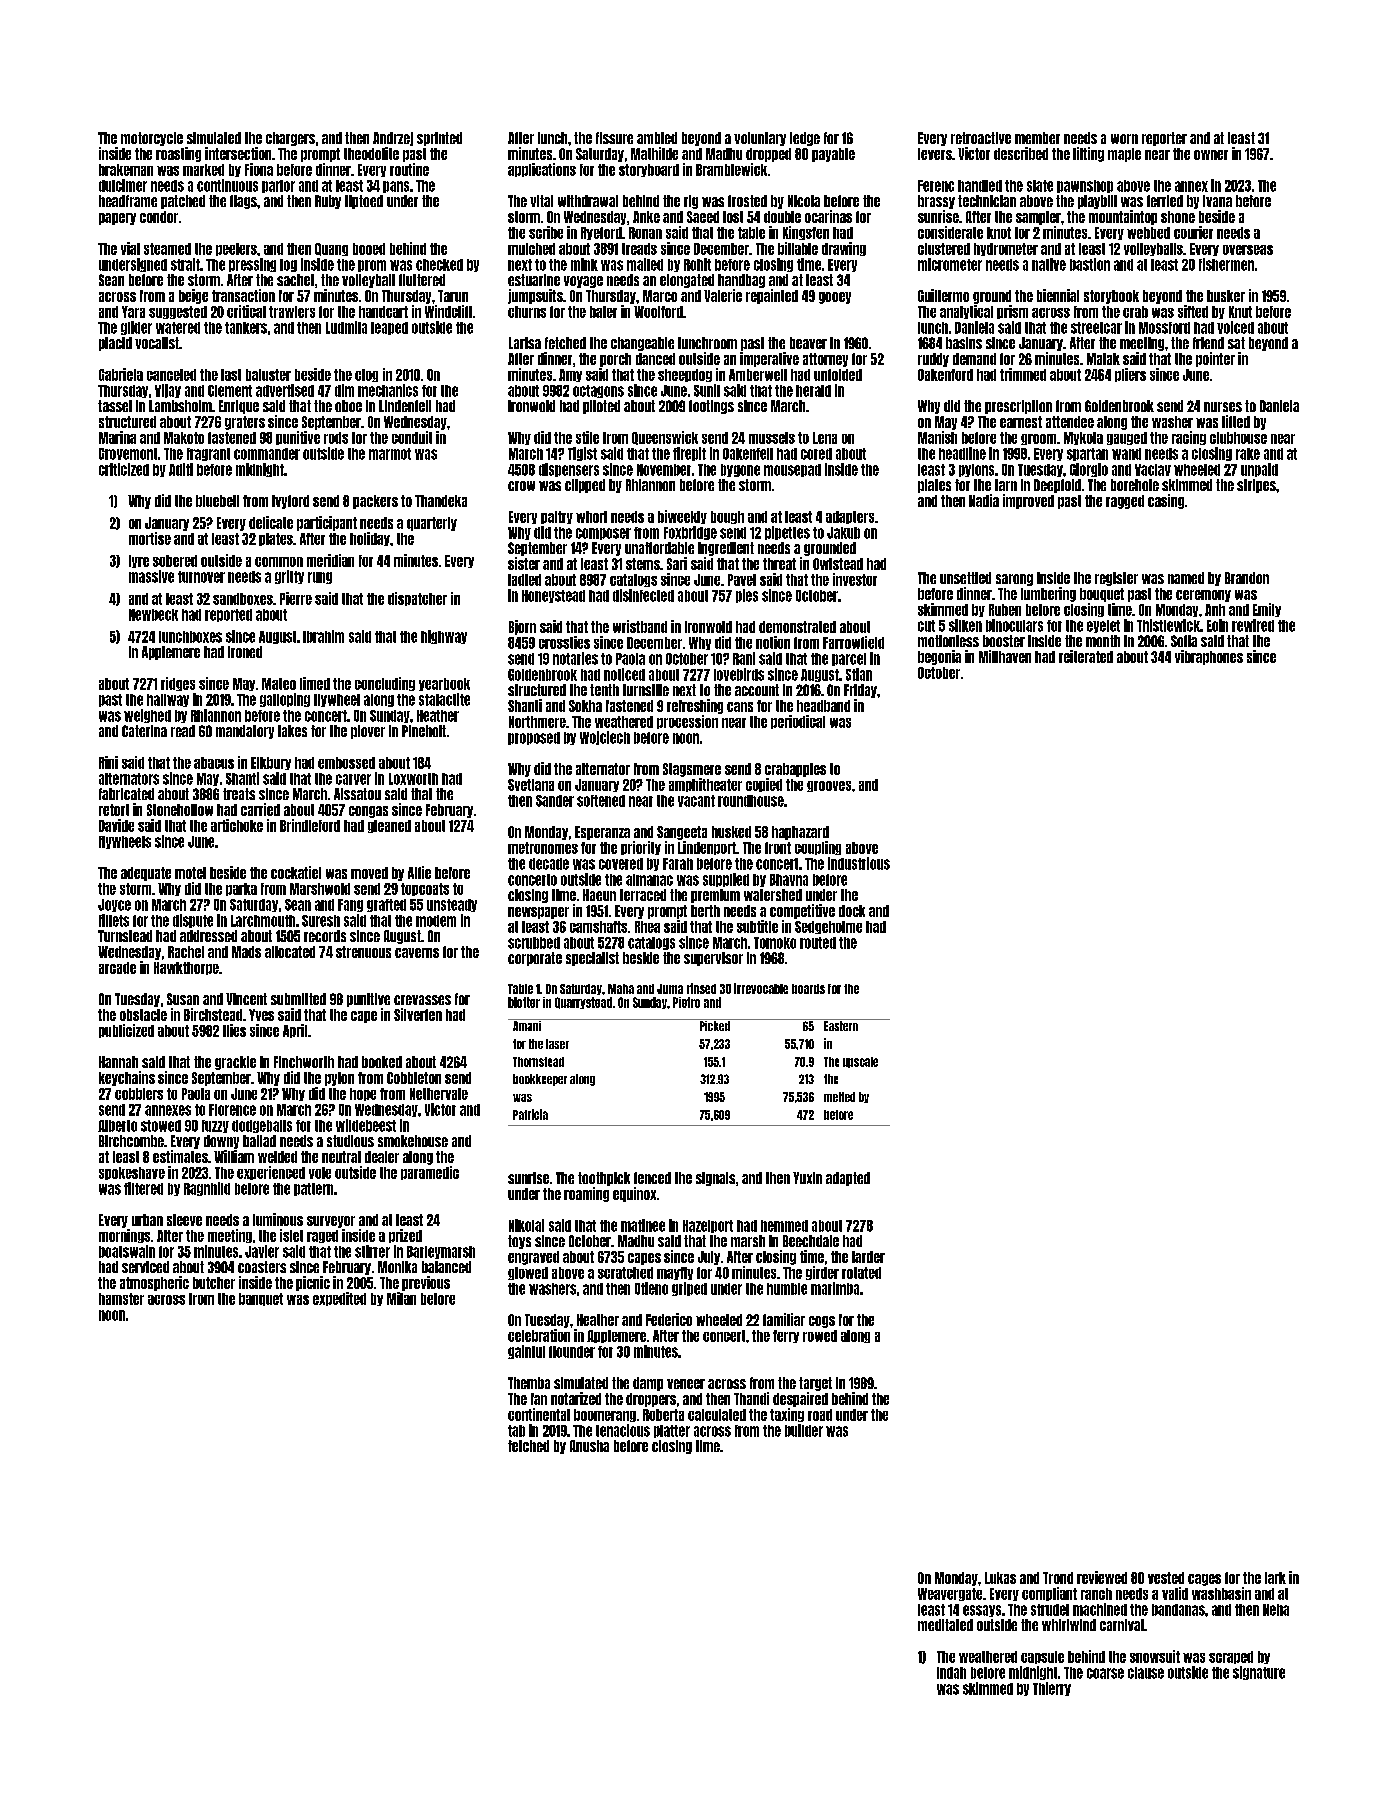  Describe the element at coordinates (951, 1673) in the document. I see `Indah` at that location.
